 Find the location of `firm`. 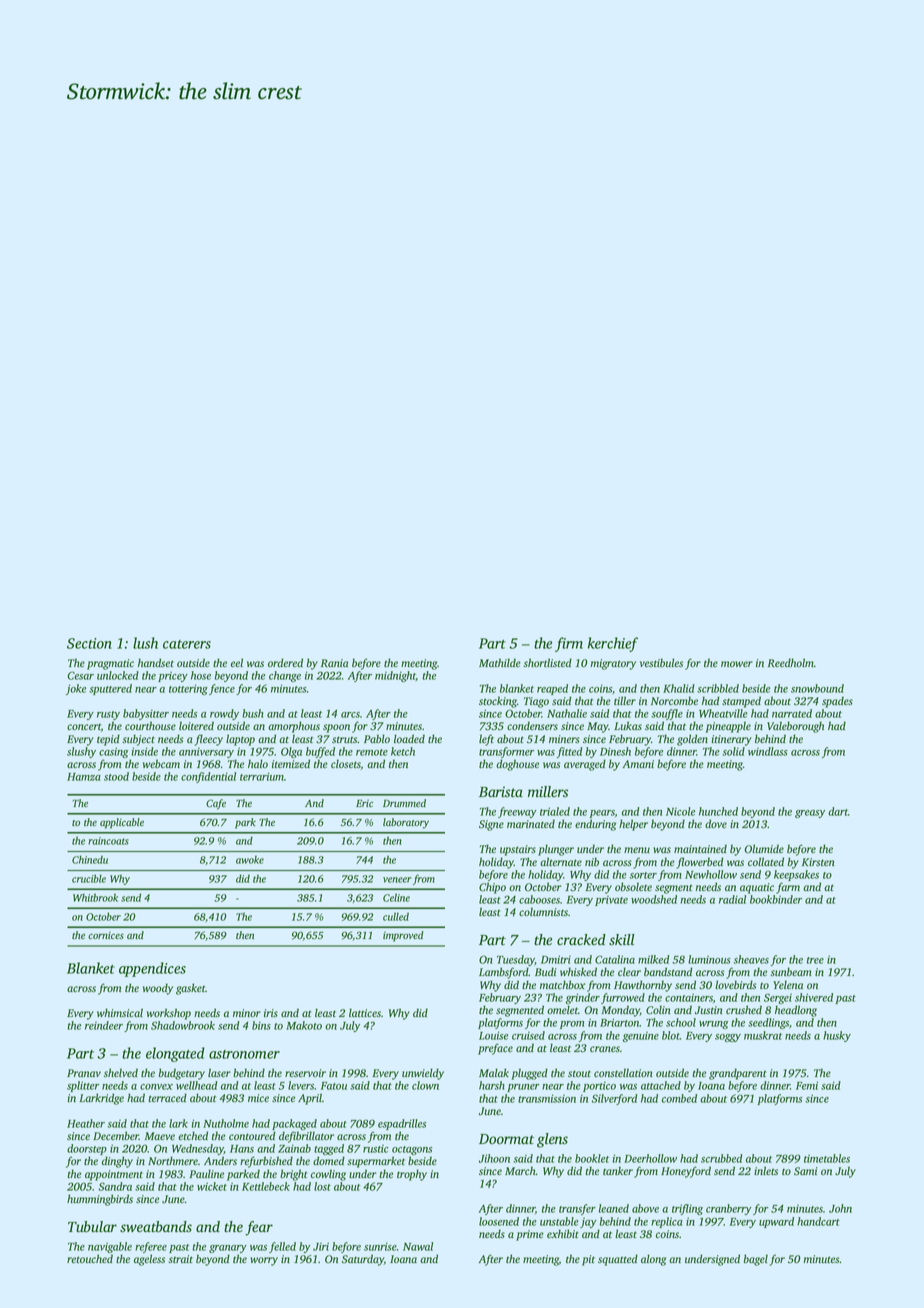

firm is located at coordinates (569, 644).
